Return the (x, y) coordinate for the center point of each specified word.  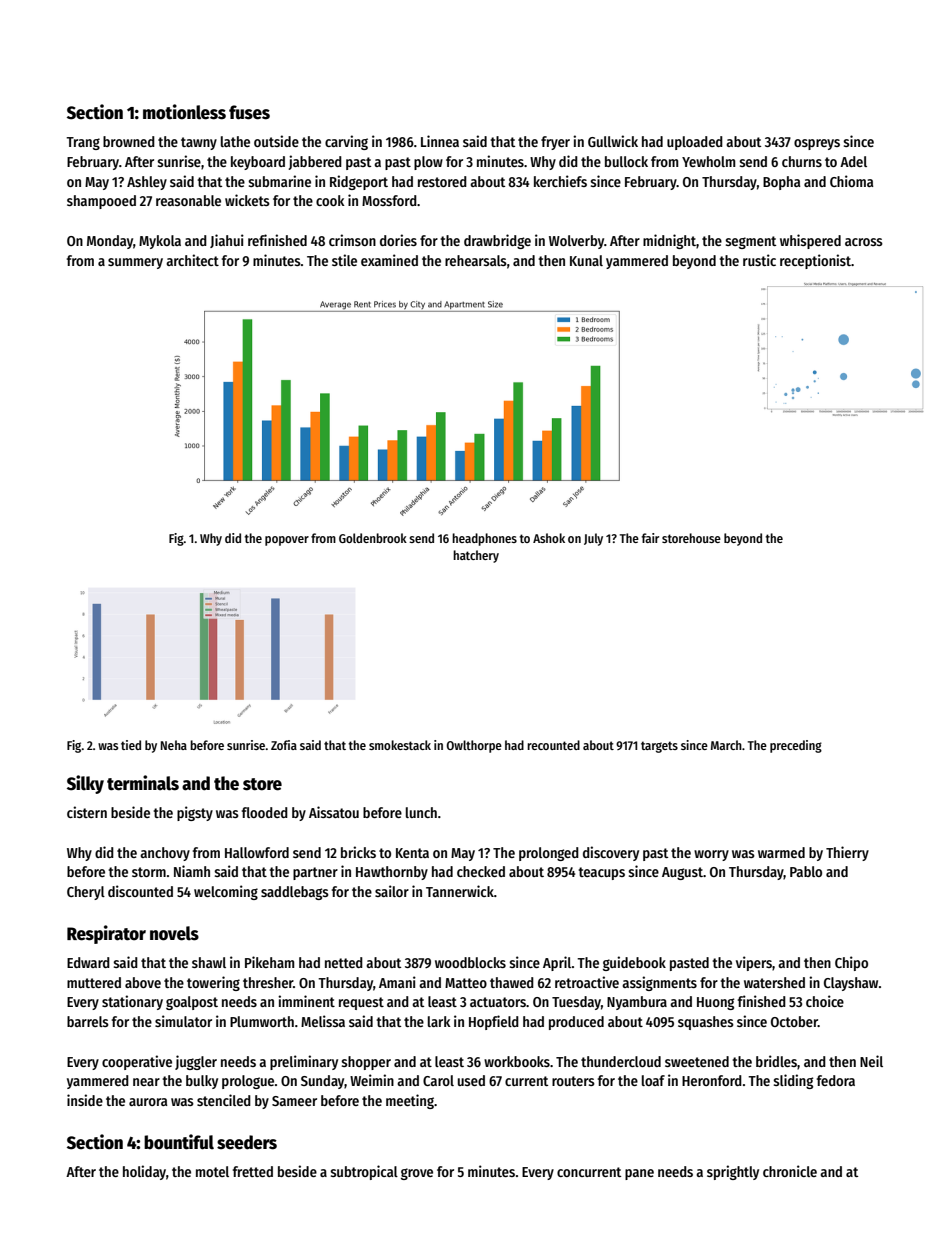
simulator (183, 1021)
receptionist (815, 261)
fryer (555, 143)
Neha (174, 745)
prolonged (549, 854)
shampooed (101, 202)
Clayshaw (851, 984)
